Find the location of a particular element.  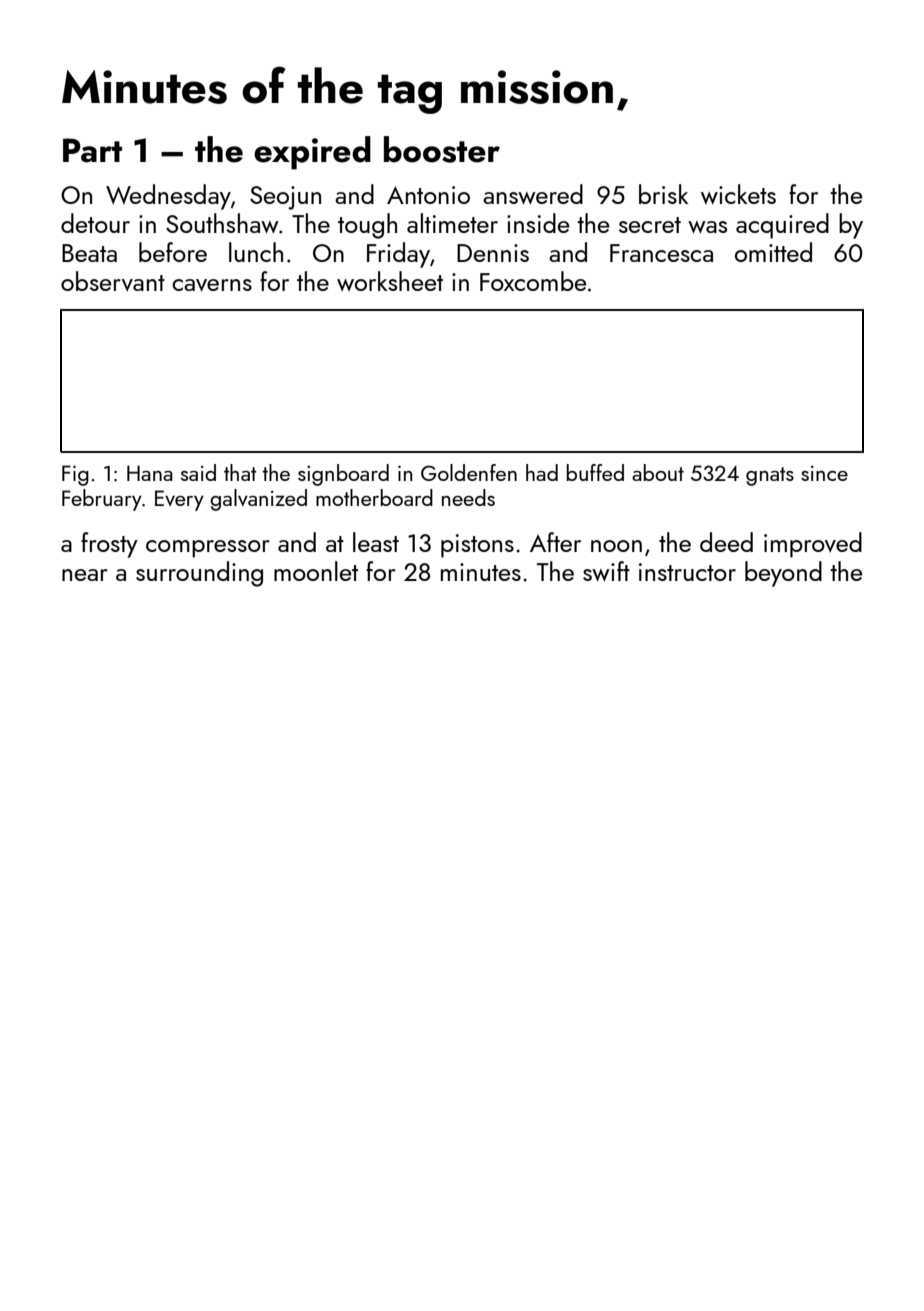

lunch is located at coordinates (256, 252).
